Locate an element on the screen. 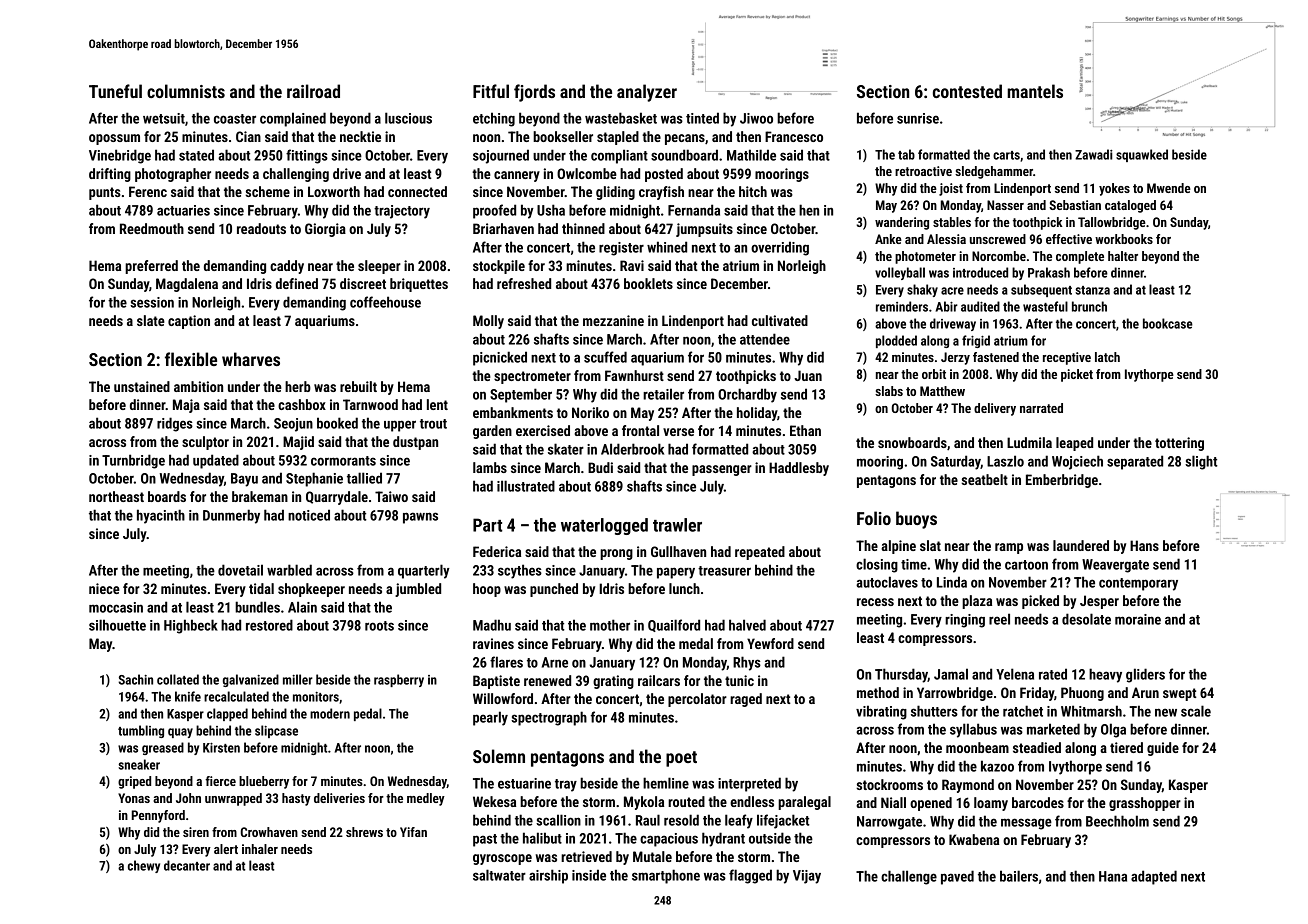 The height and width of the screenshot is (924, 1308). caption is located at coordinates (189, 322).
